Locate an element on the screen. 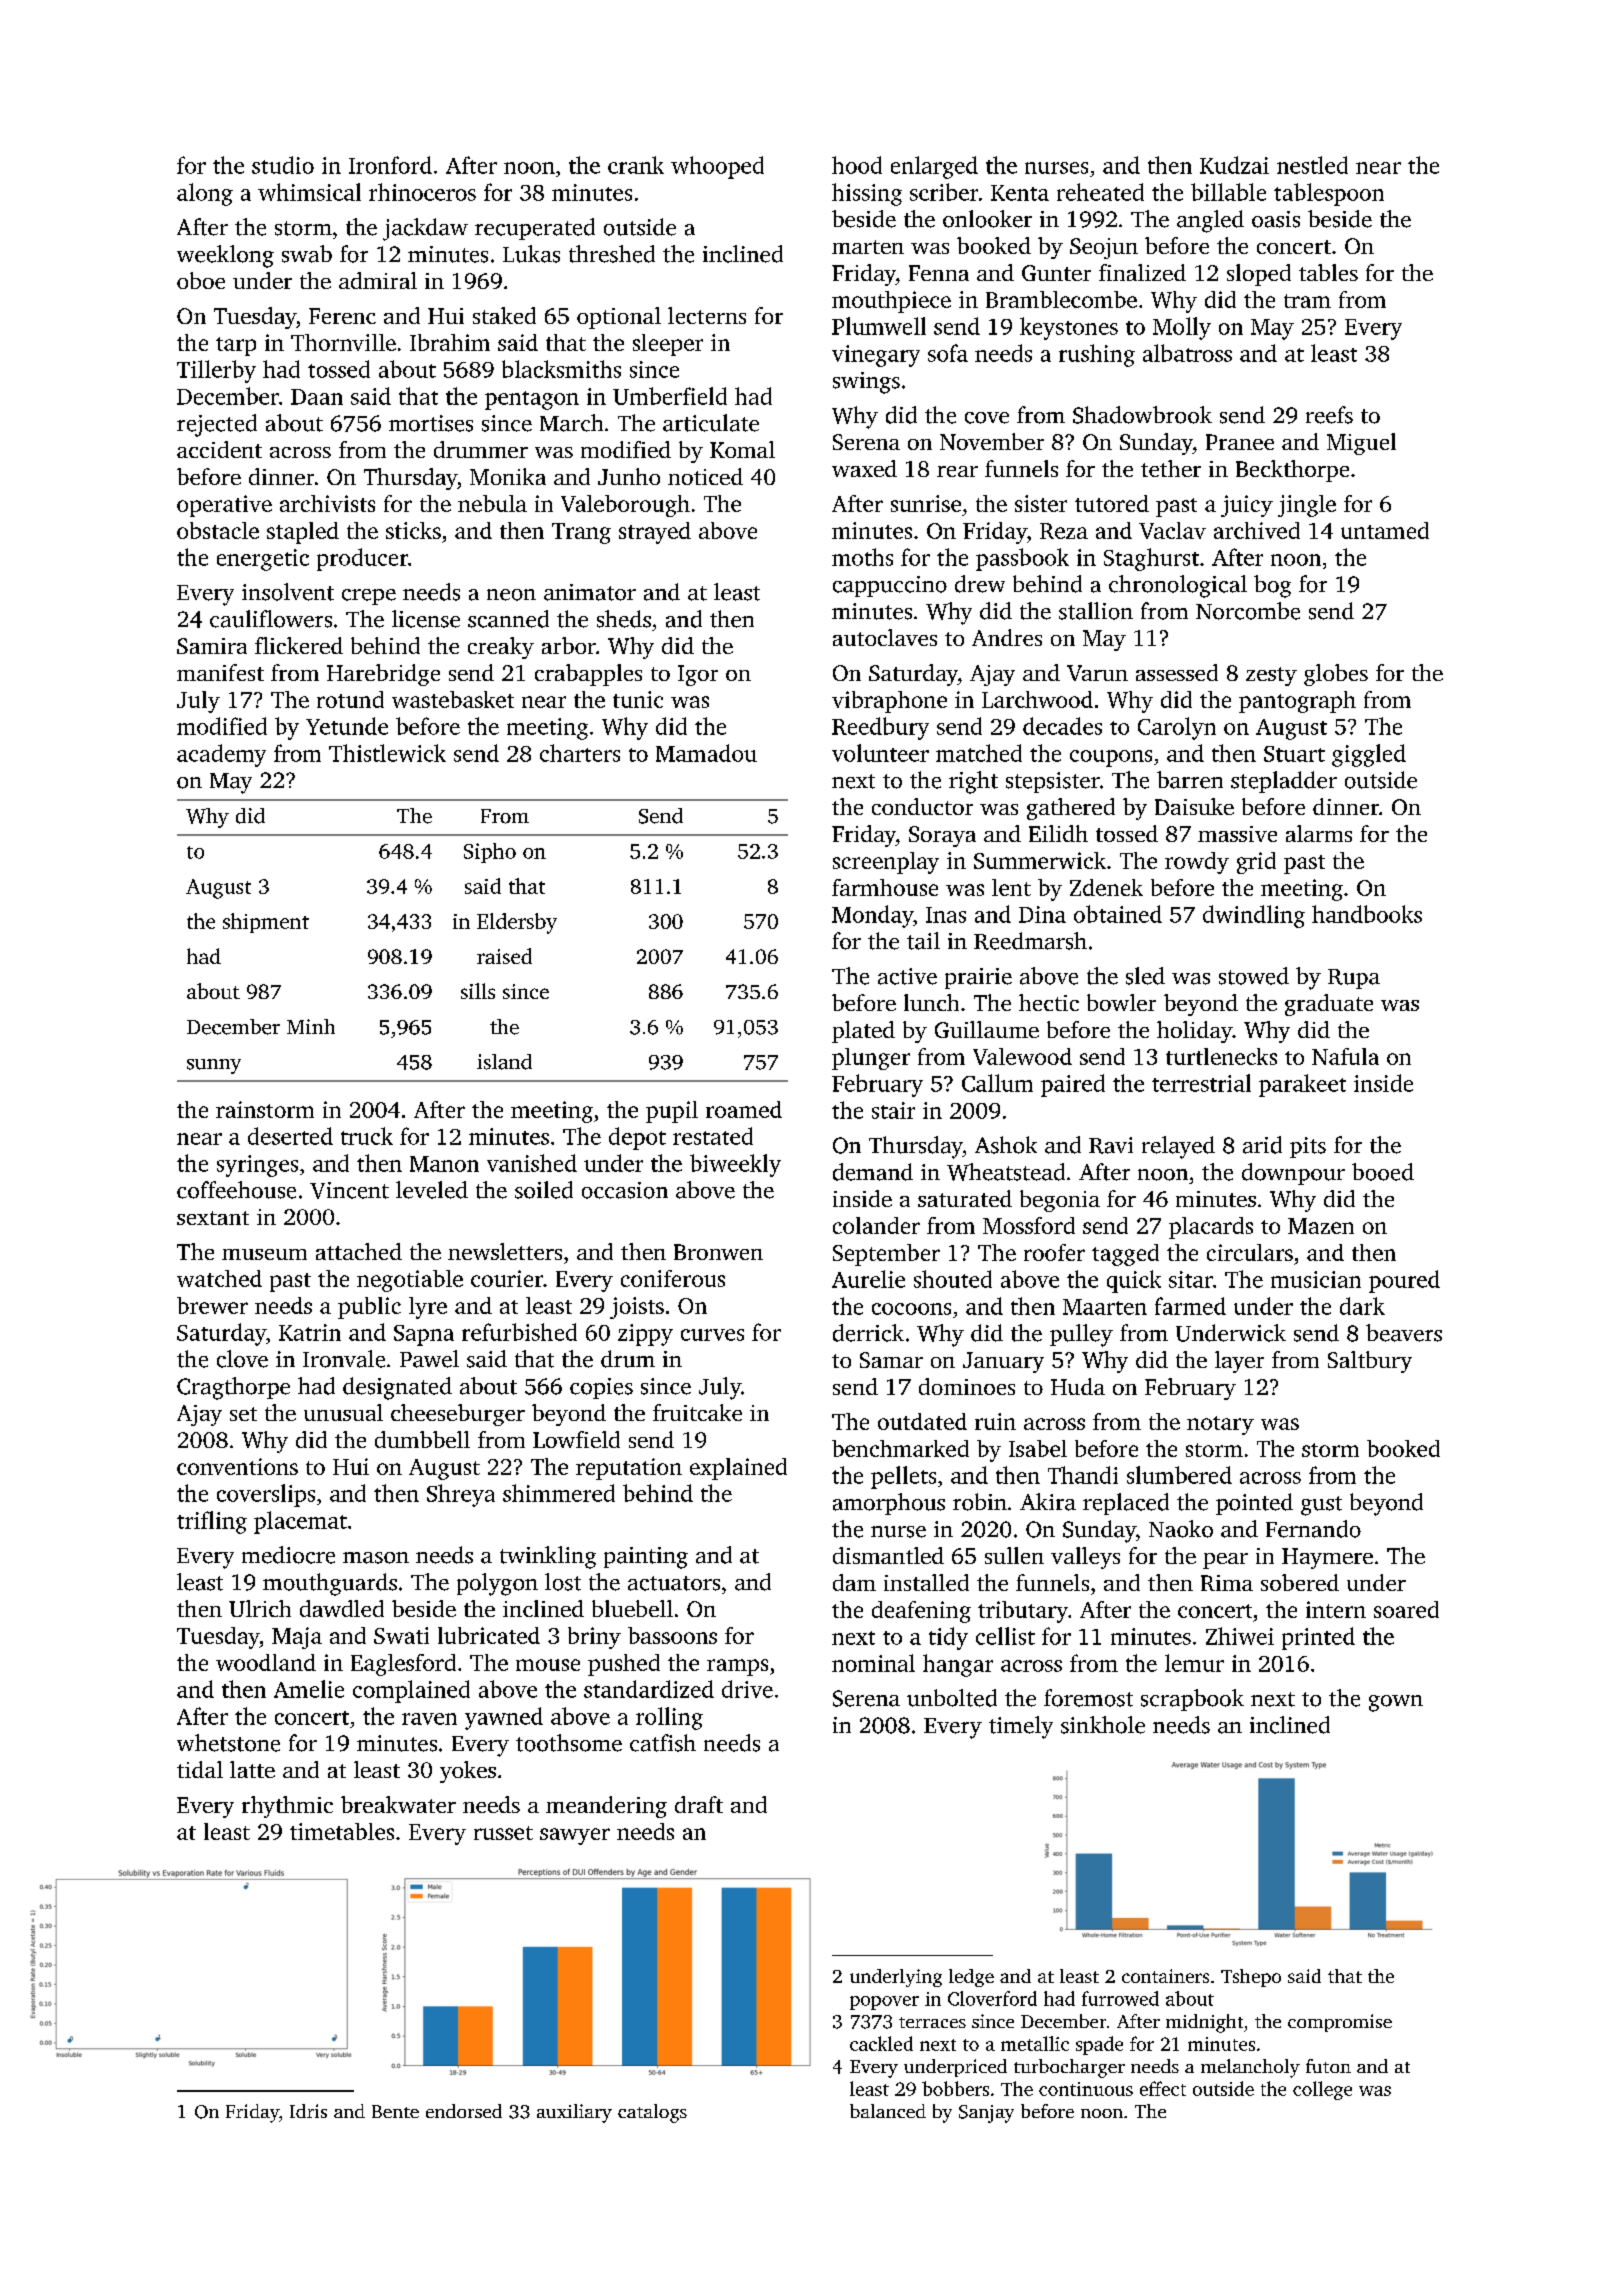 The image size is (1620, 2292). Miguel is located at coordinates (1361, 444).
